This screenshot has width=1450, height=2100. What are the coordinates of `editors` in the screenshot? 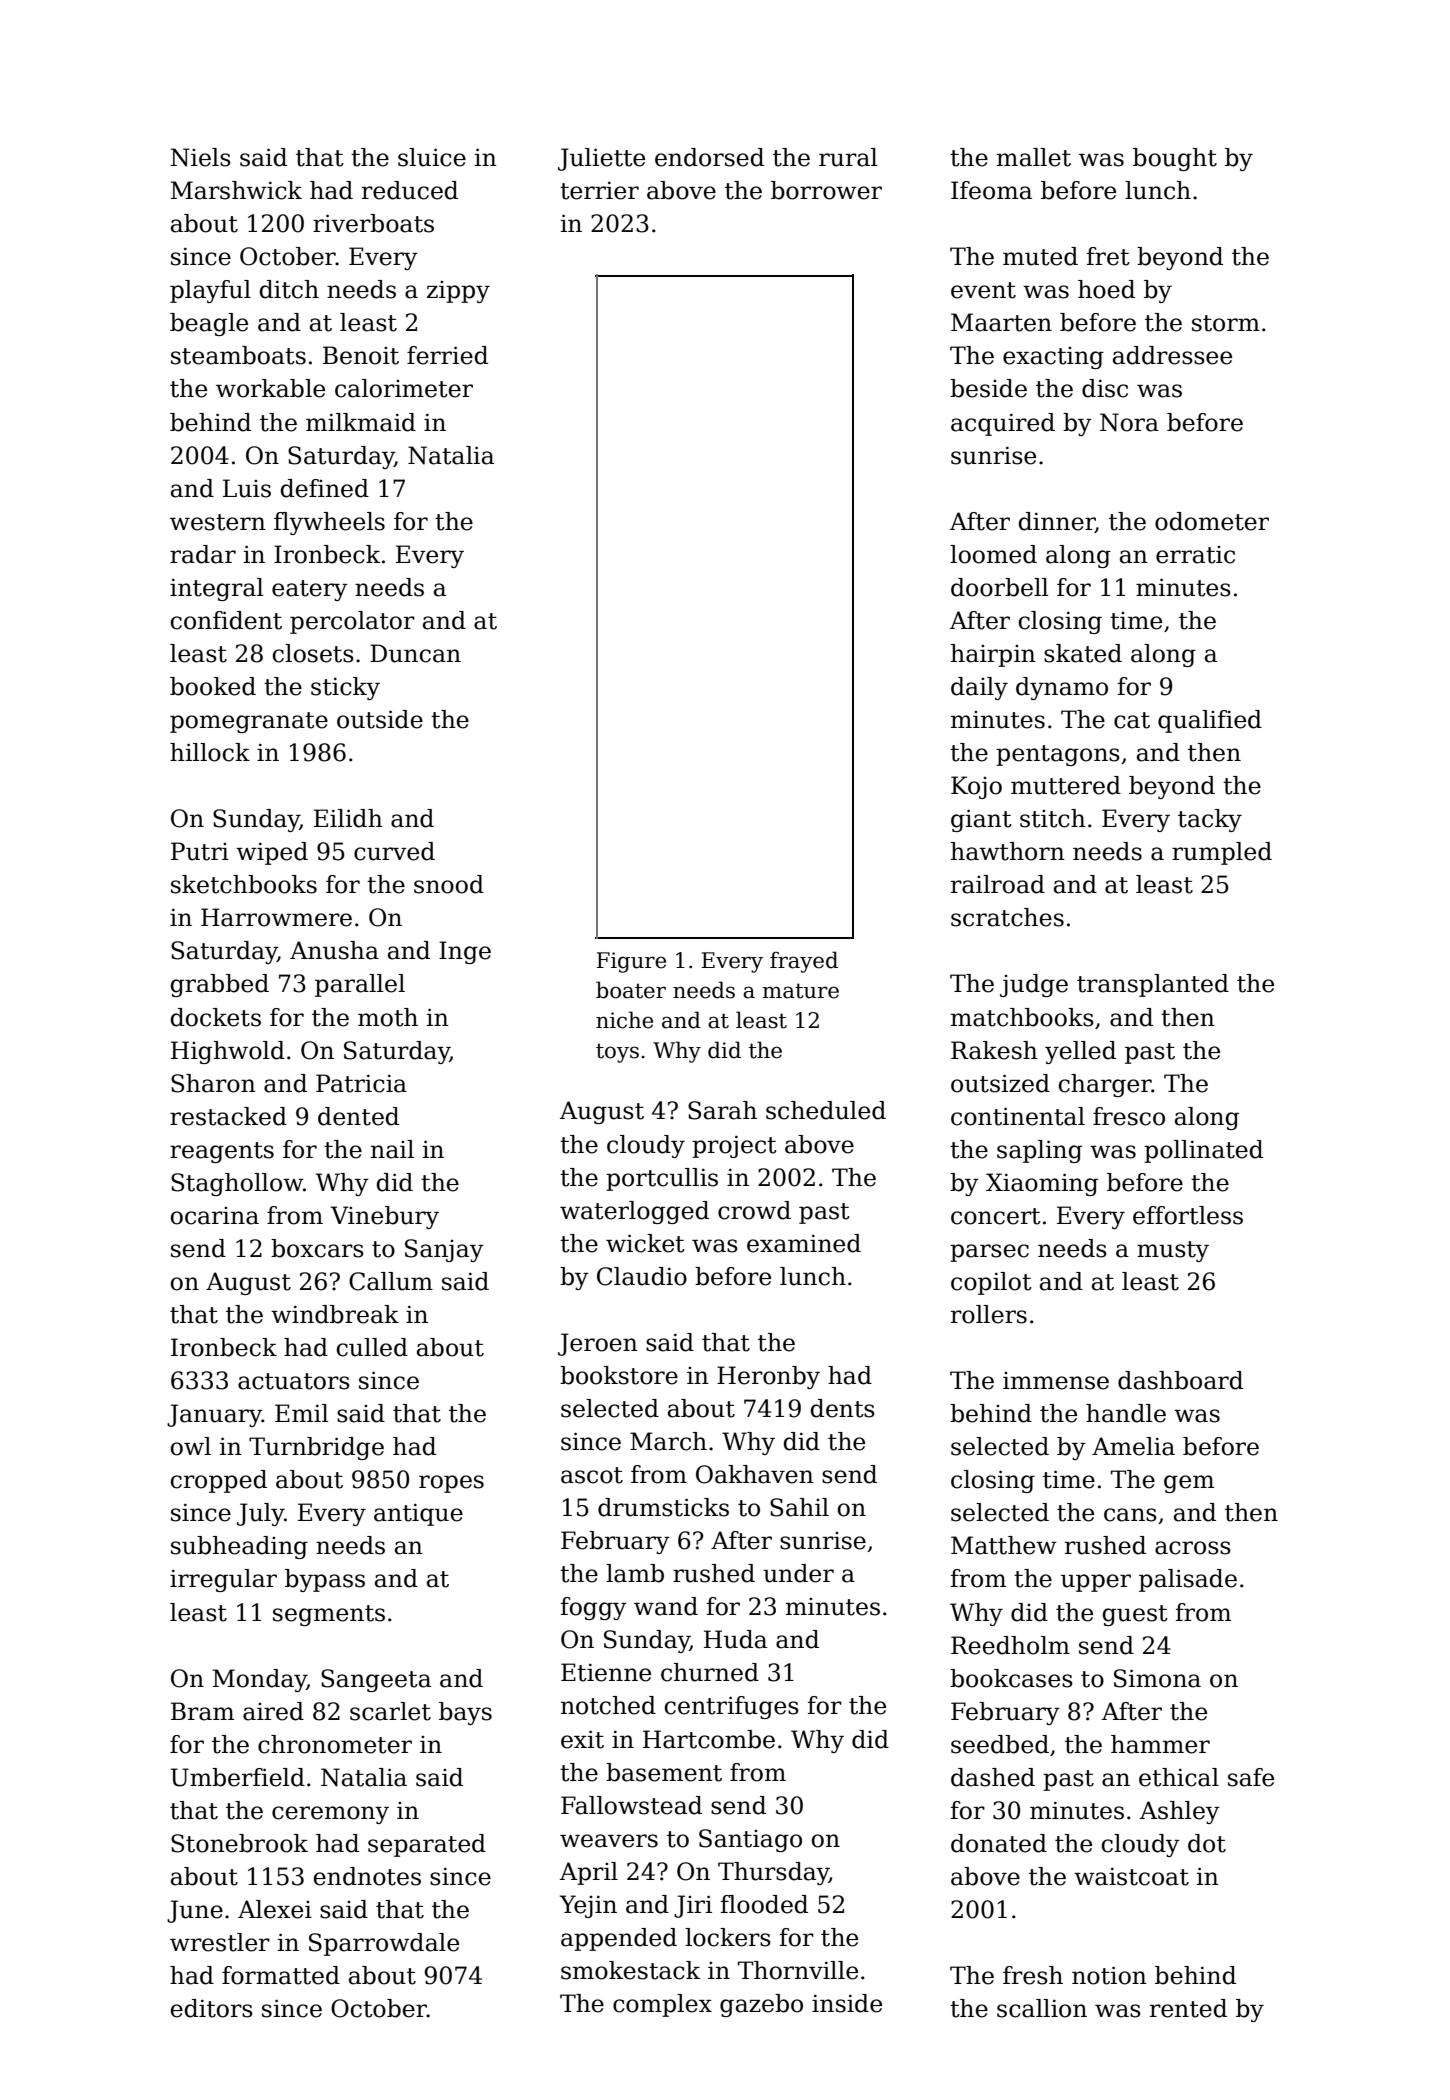 It's located at (212, 2008).
